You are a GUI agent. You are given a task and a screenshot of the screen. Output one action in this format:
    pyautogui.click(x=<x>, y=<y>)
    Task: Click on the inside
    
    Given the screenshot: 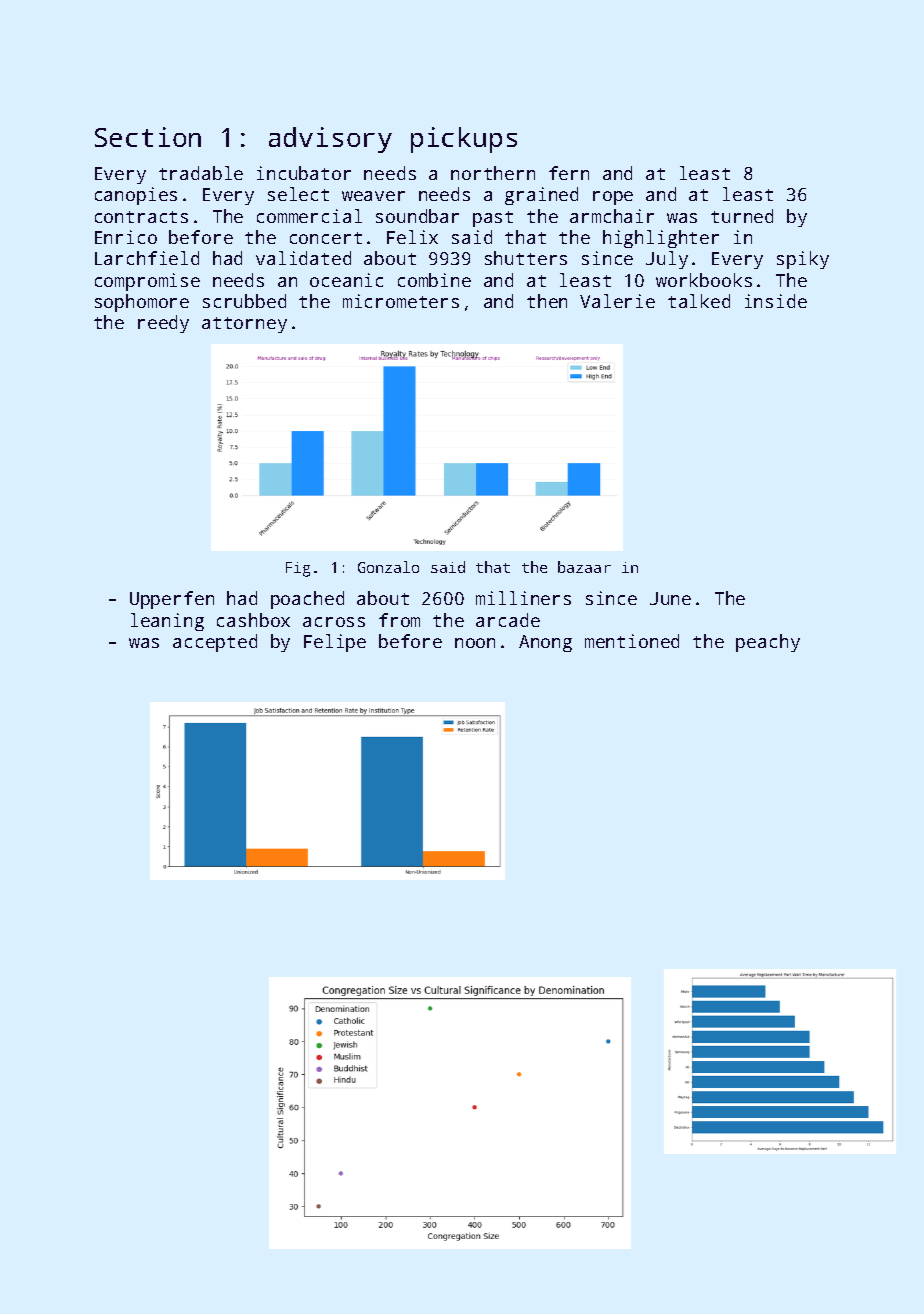 What is the action you would take?
    pyautogui.click(x=776, y=301)
